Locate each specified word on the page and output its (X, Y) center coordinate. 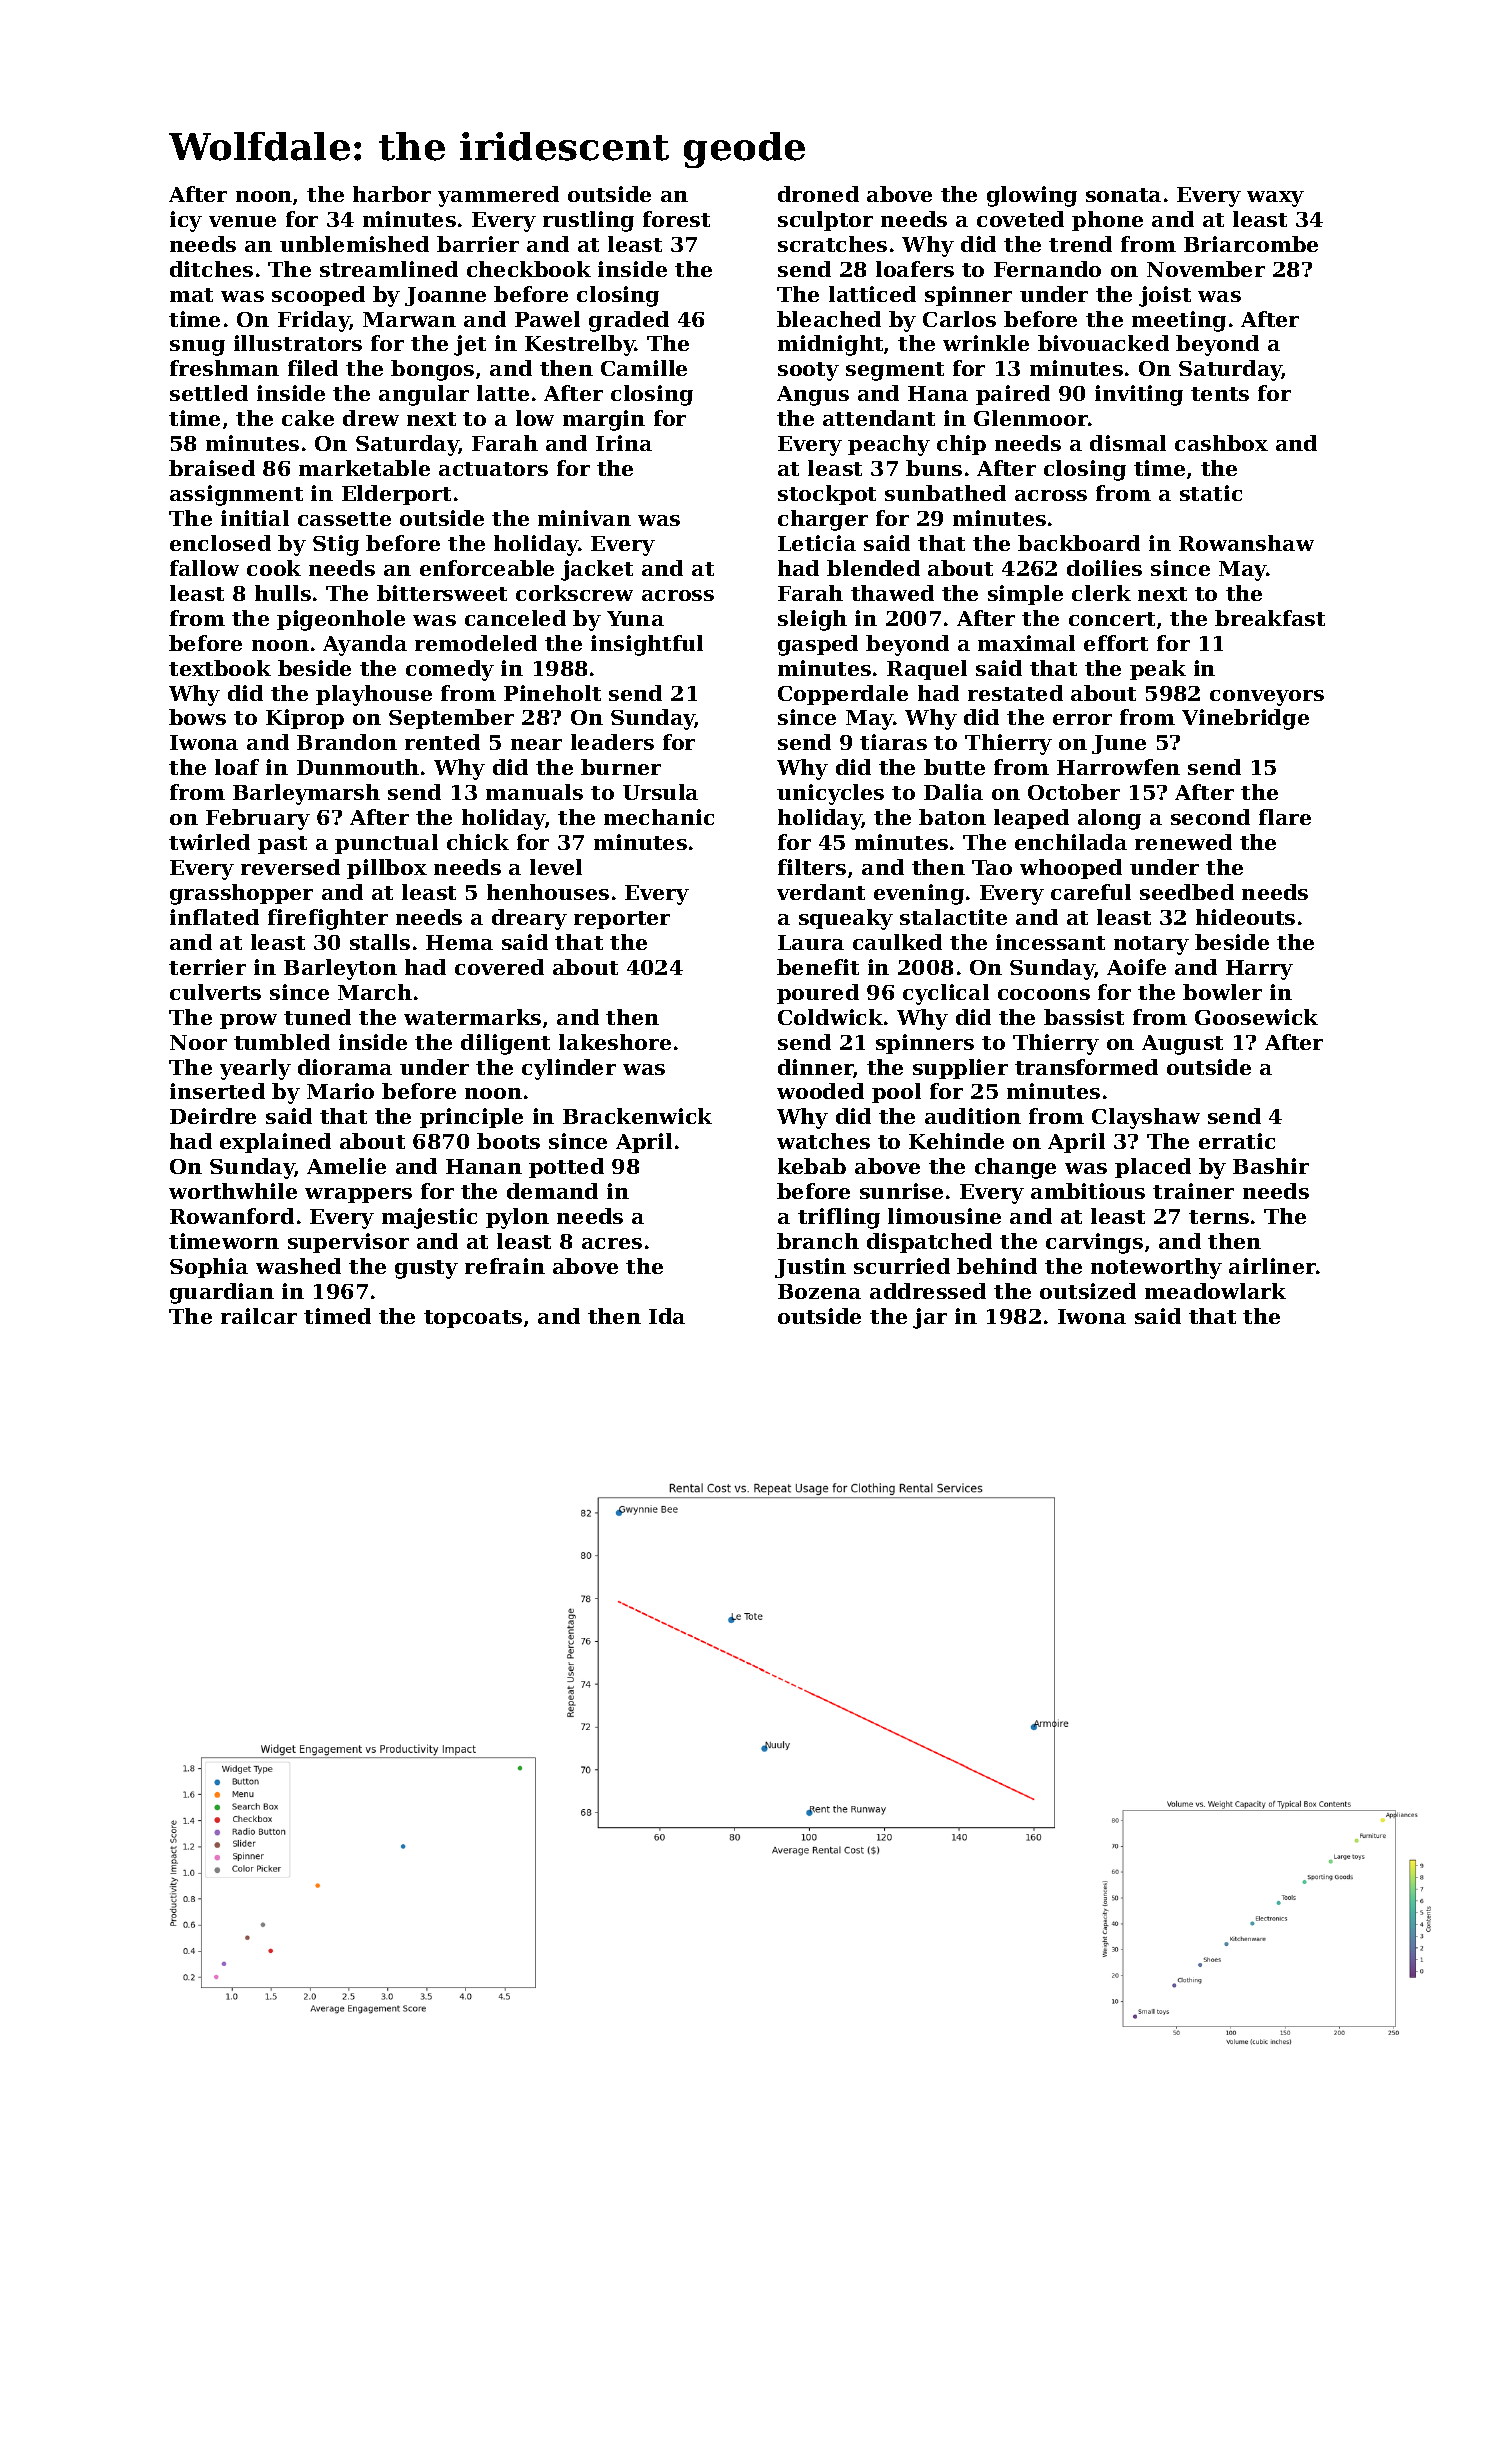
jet (470, 345)
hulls (283, 593)
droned (818, 194)
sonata (1123, 195)
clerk (1101, 593)
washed (298, 1266)
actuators (493, 469)
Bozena (819, 1291)
